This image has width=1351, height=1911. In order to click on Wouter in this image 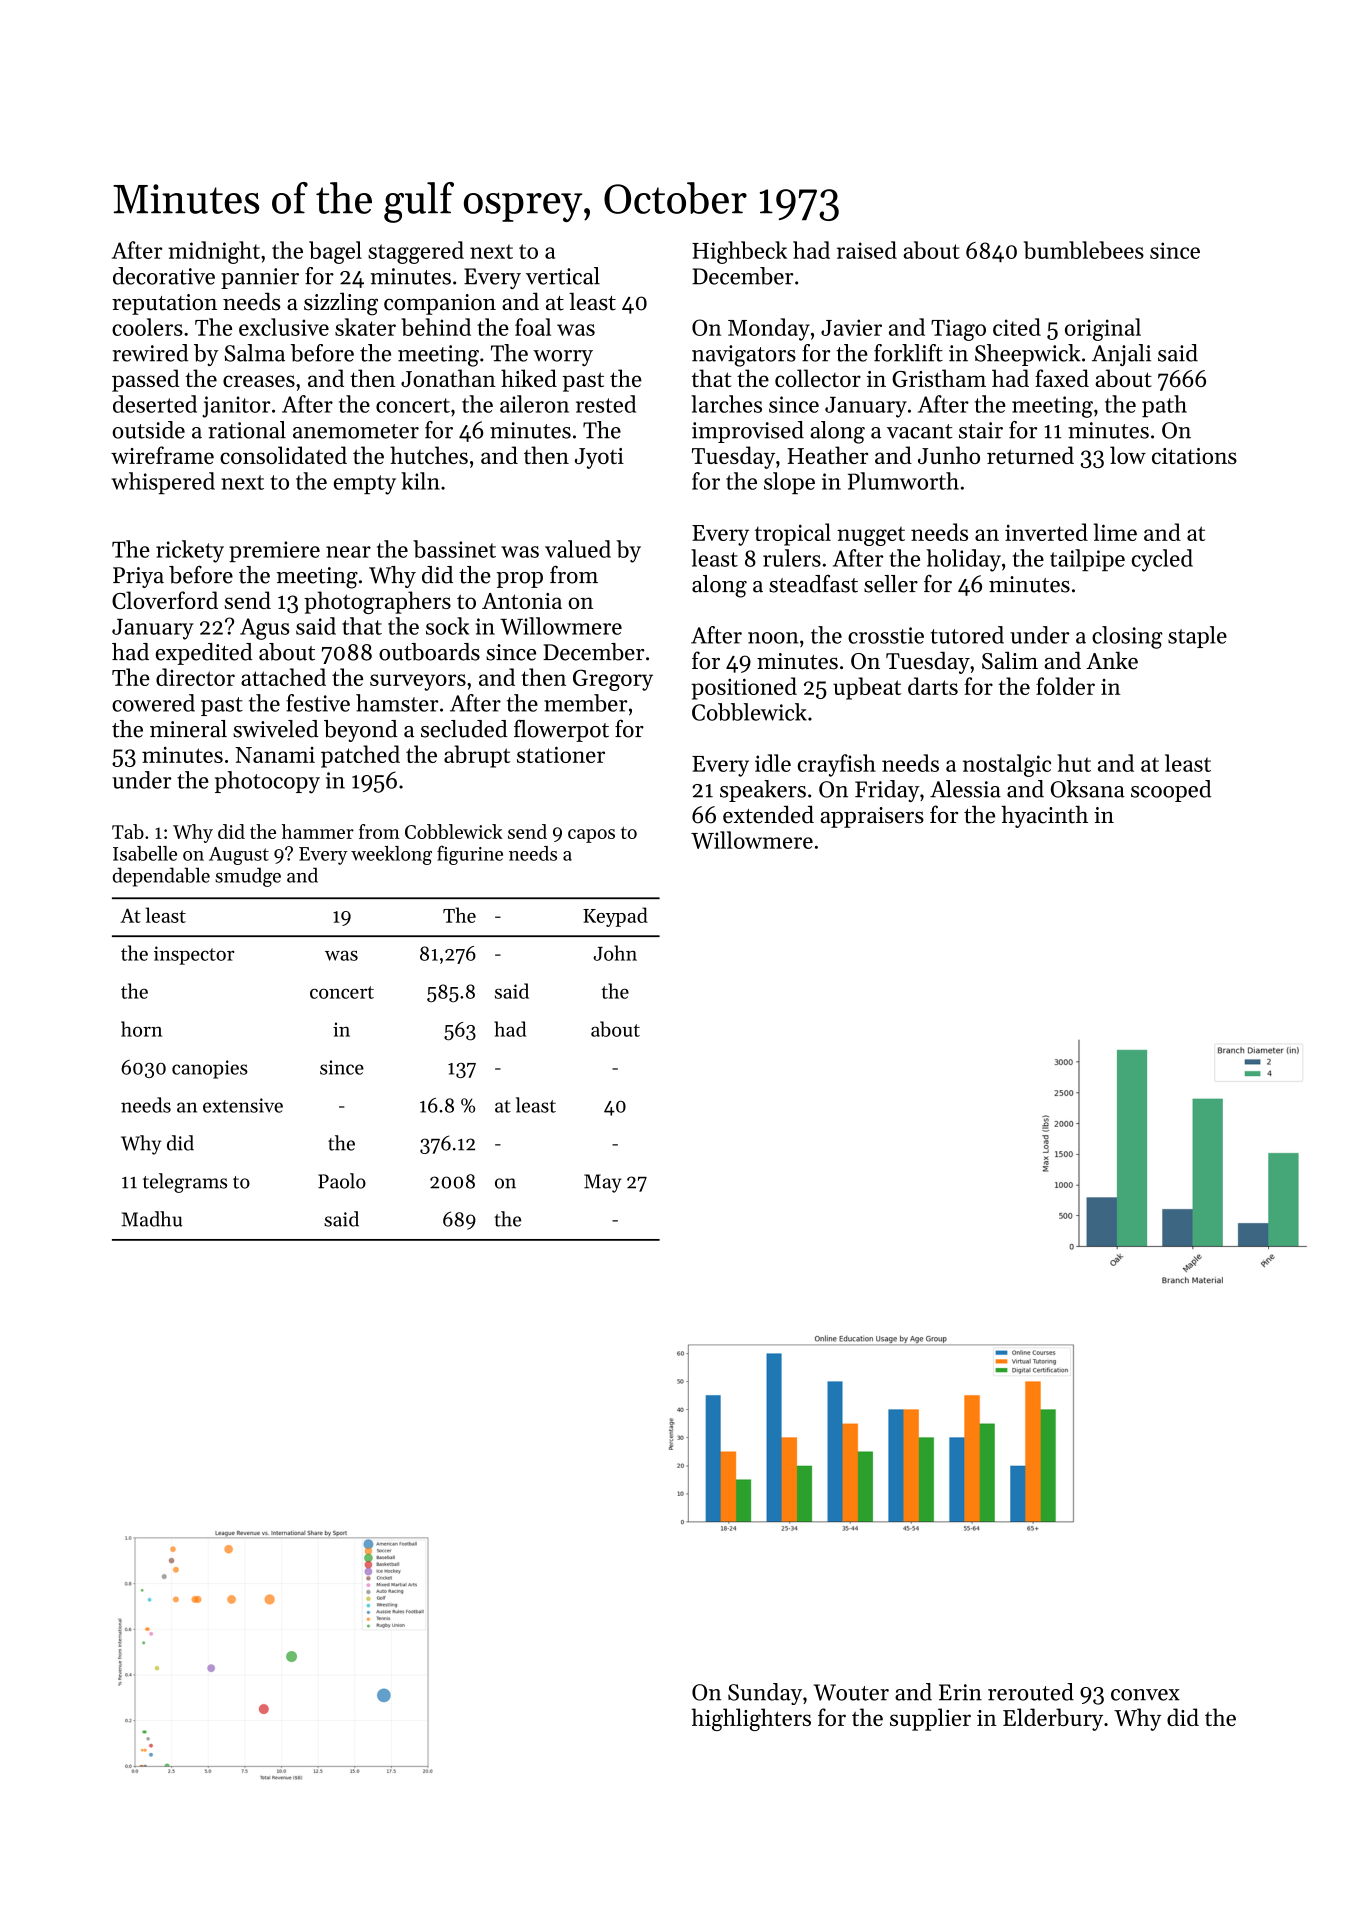, I will do `click(851, 1692)`.
